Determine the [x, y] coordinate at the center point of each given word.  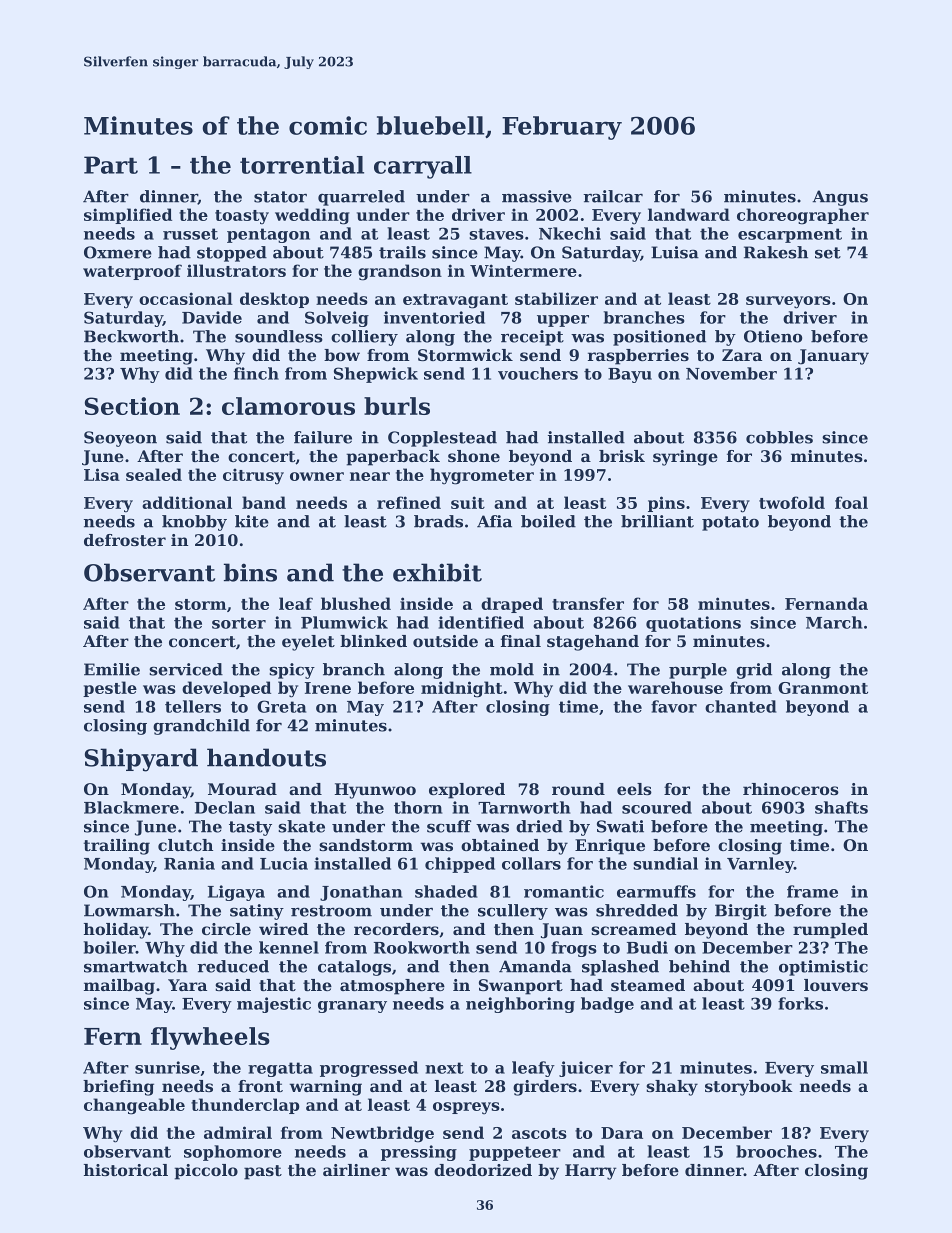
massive [537, 196]
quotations [693, 624]
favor [674, 706]
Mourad [242, 789]
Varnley [760, 865]
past [263, 1172]
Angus [840, 198]
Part [111, 165]
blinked [373, 641]
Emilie [112, 669]
